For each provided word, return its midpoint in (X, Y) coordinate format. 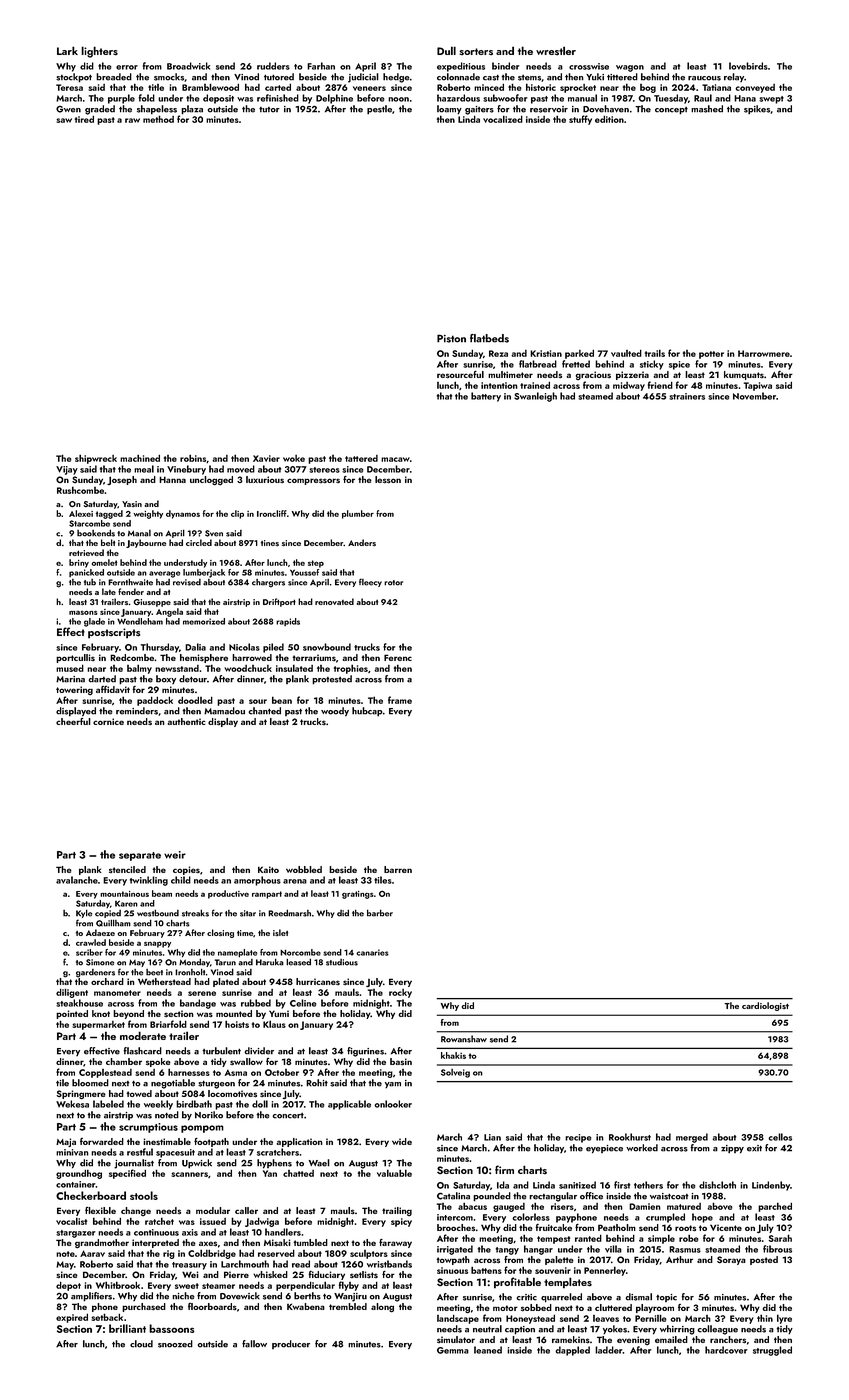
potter (711, 355)
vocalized (503, 119)
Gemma (453, 1350)
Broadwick (188, 66)
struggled (772, 1351)
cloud (141, 1344)
